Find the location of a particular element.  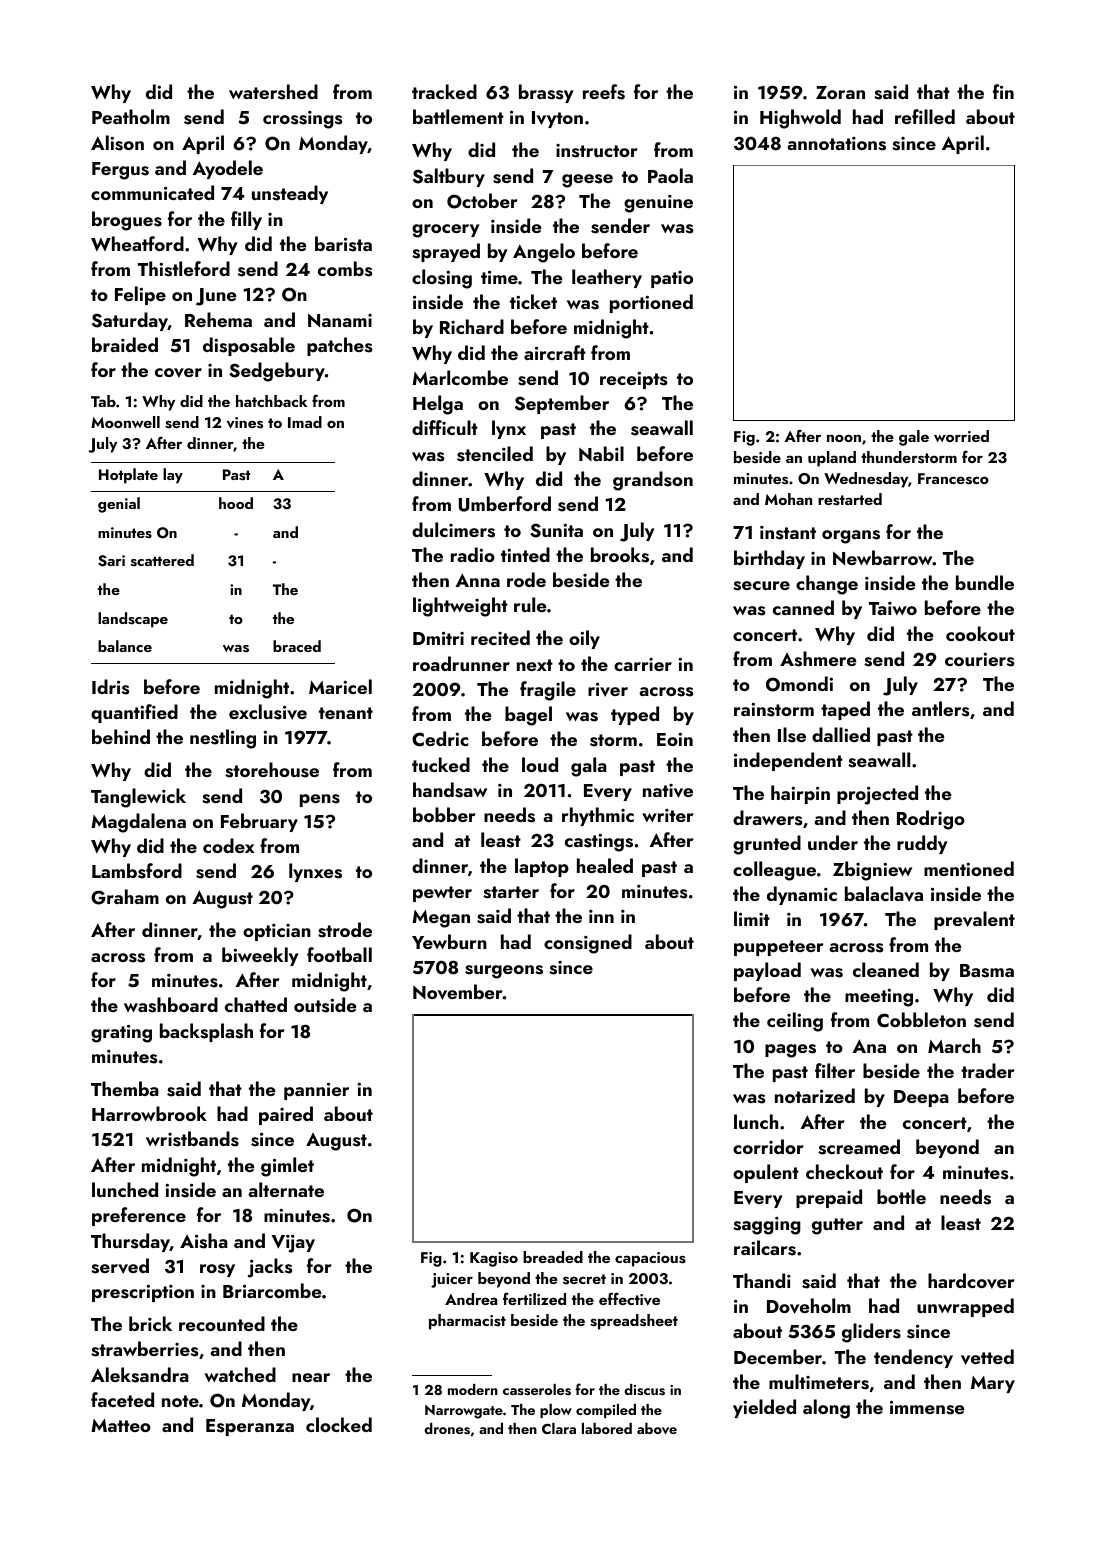

tinted is located at coordinates (525, 554).
